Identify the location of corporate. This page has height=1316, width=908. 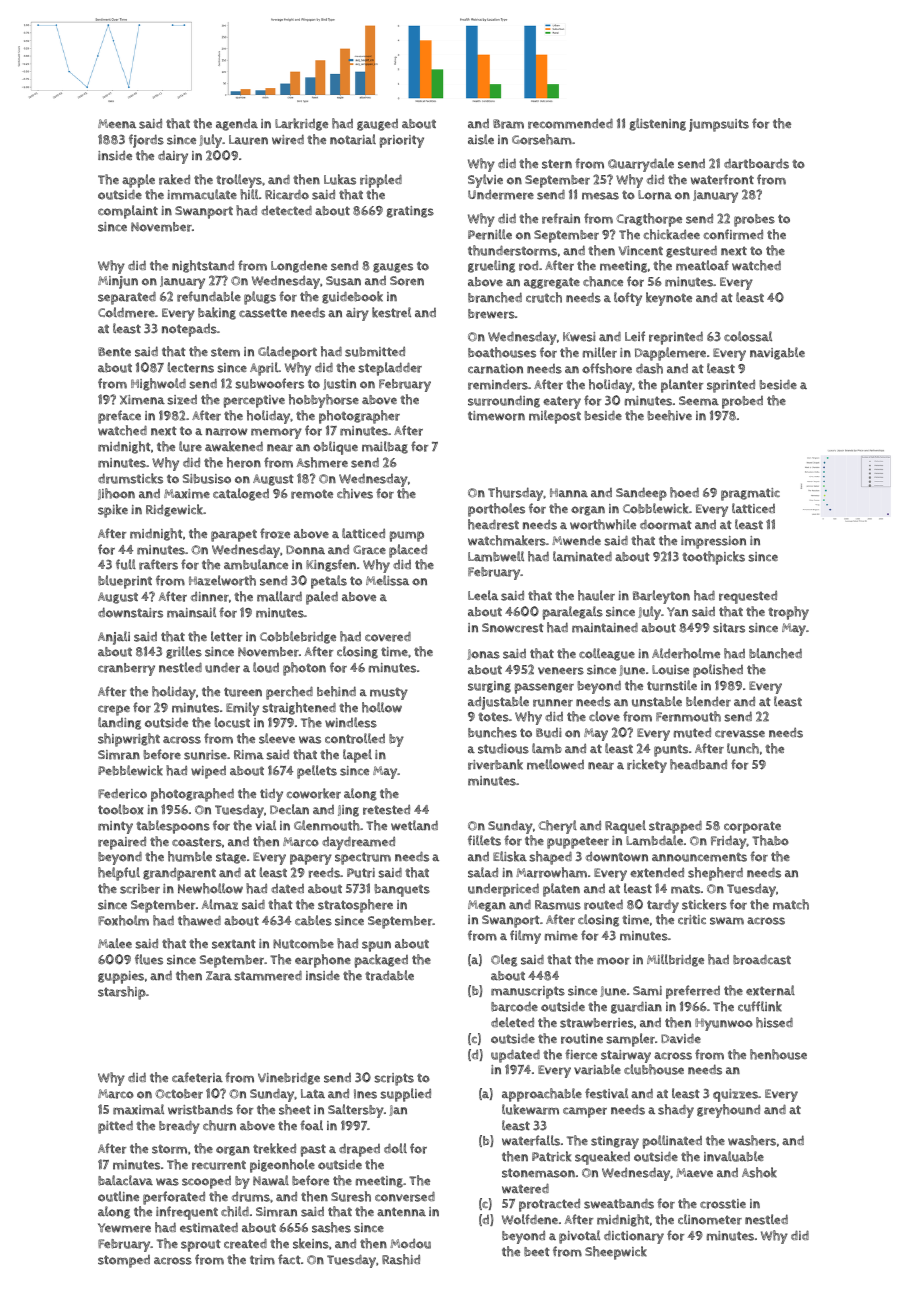
(752, 827).
